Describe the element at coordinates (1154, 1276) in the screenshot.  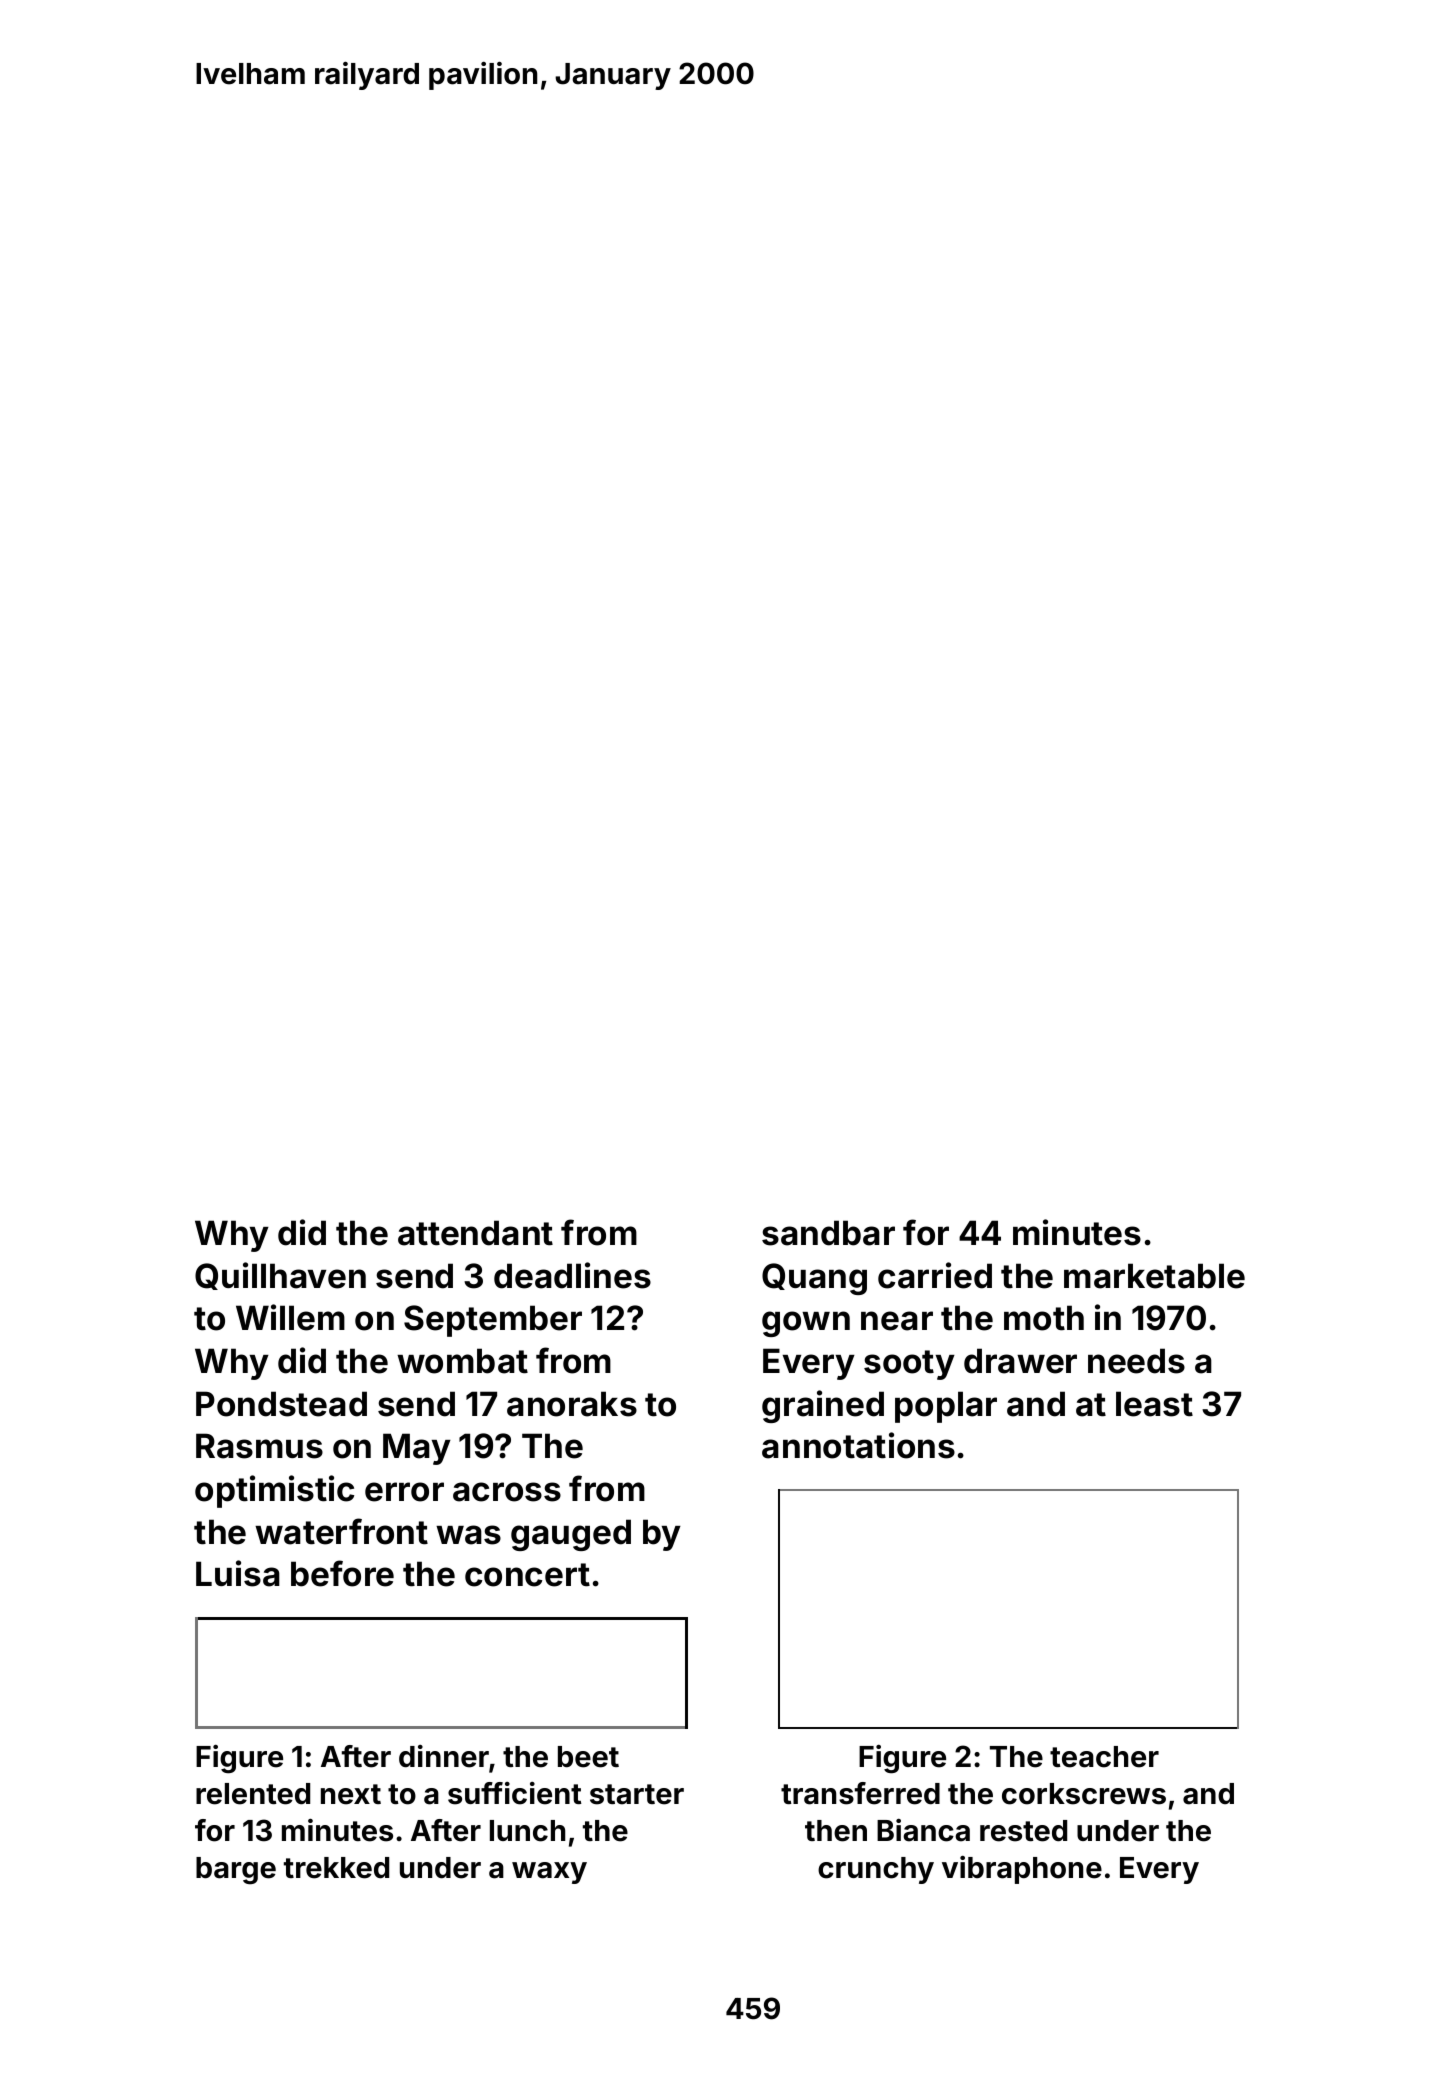
I see `marketable` at that location.
